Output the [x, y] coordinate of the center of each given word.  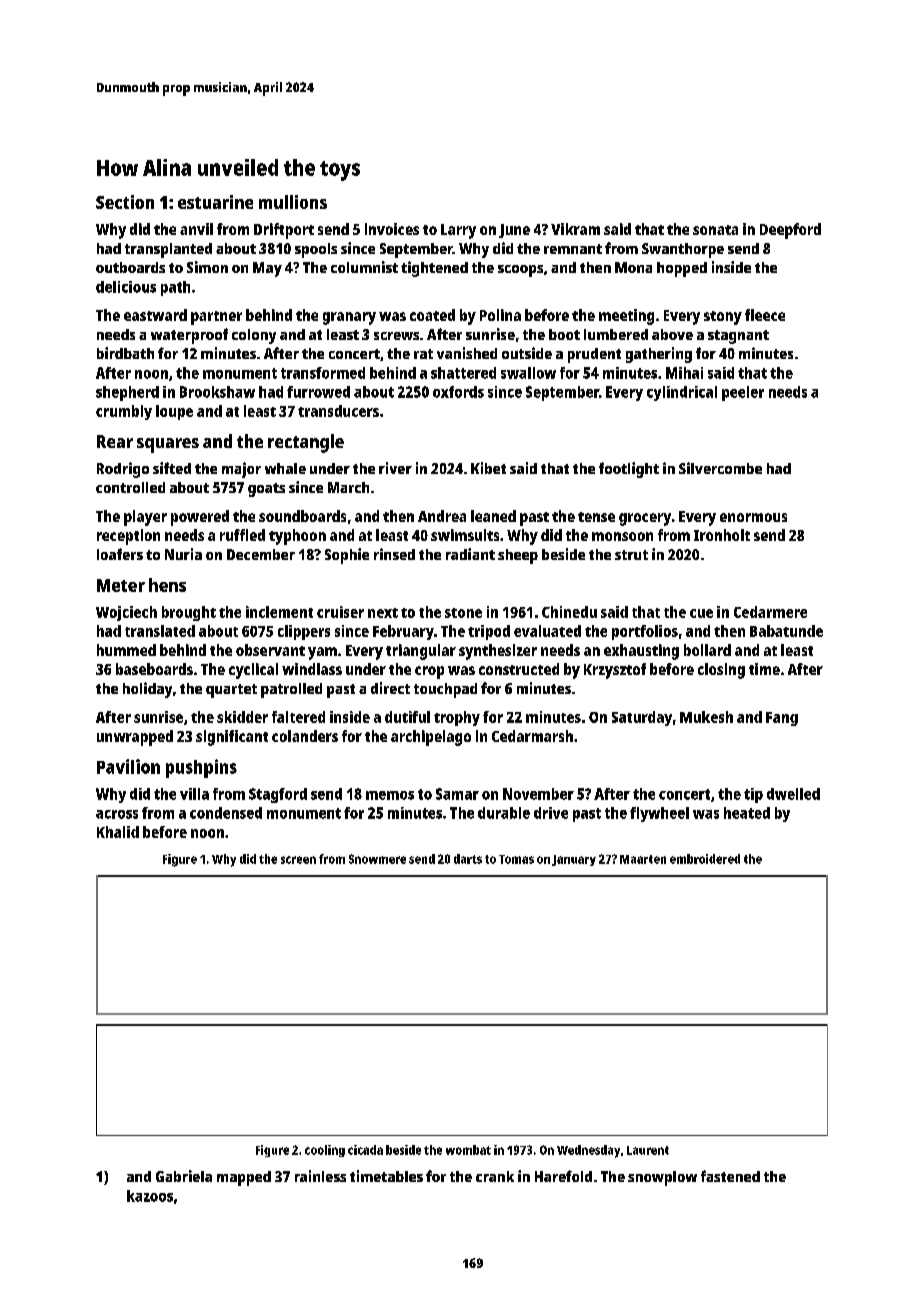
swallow [528, 373]
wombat [468, 1150]
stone [463, 613]
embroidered [705, 859]
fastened [730, 1176]
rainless [320, 1176]
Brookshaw [217, 392]
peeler [743, 393]
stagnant [738, 337]
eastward [155, 315]
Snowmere [377, 859]
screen [298, 860]
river [395, 468]
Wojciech [126, 613]
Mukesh [706, 717]
